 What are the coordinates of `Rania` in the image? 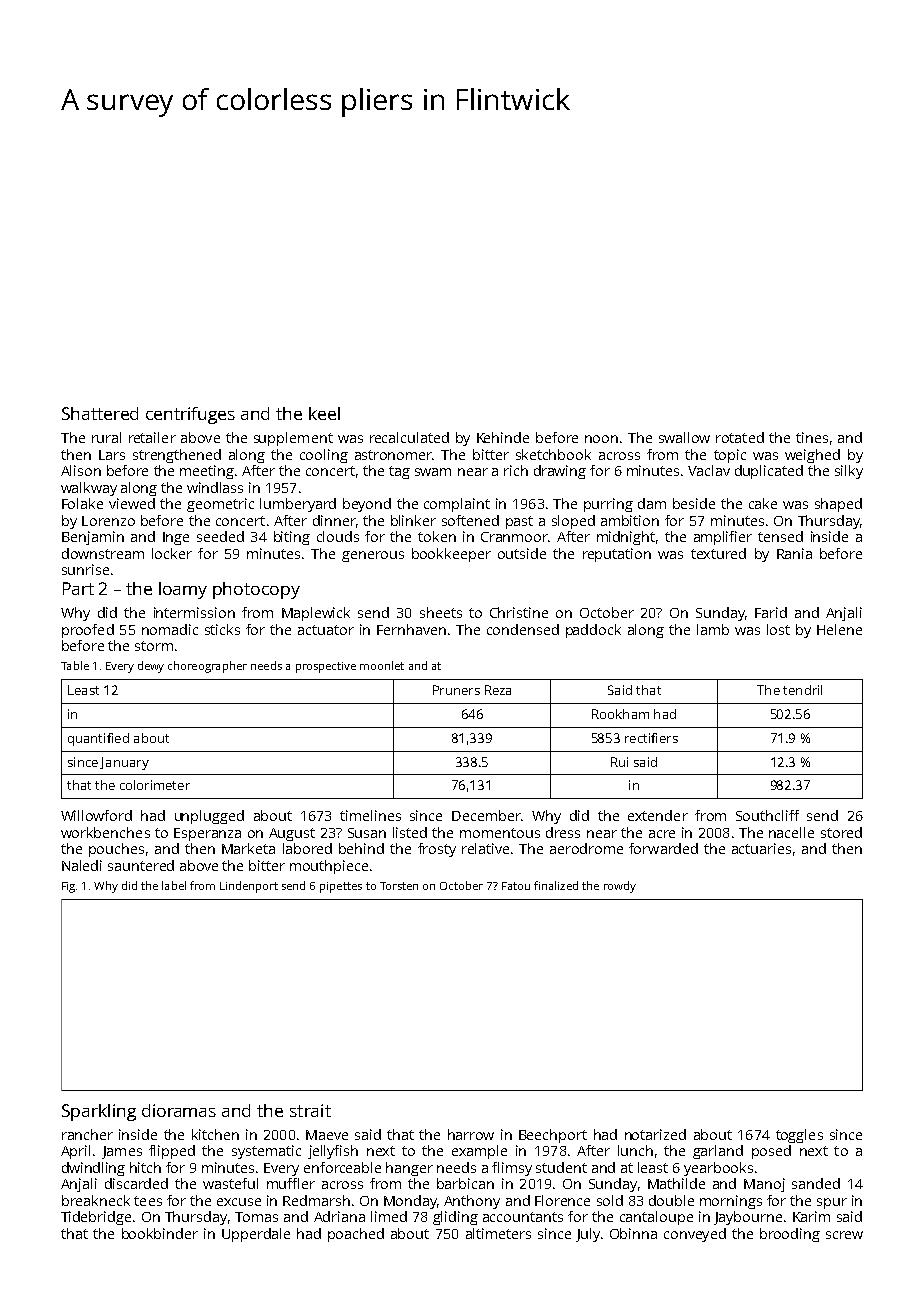 It's located at (794, 553).
